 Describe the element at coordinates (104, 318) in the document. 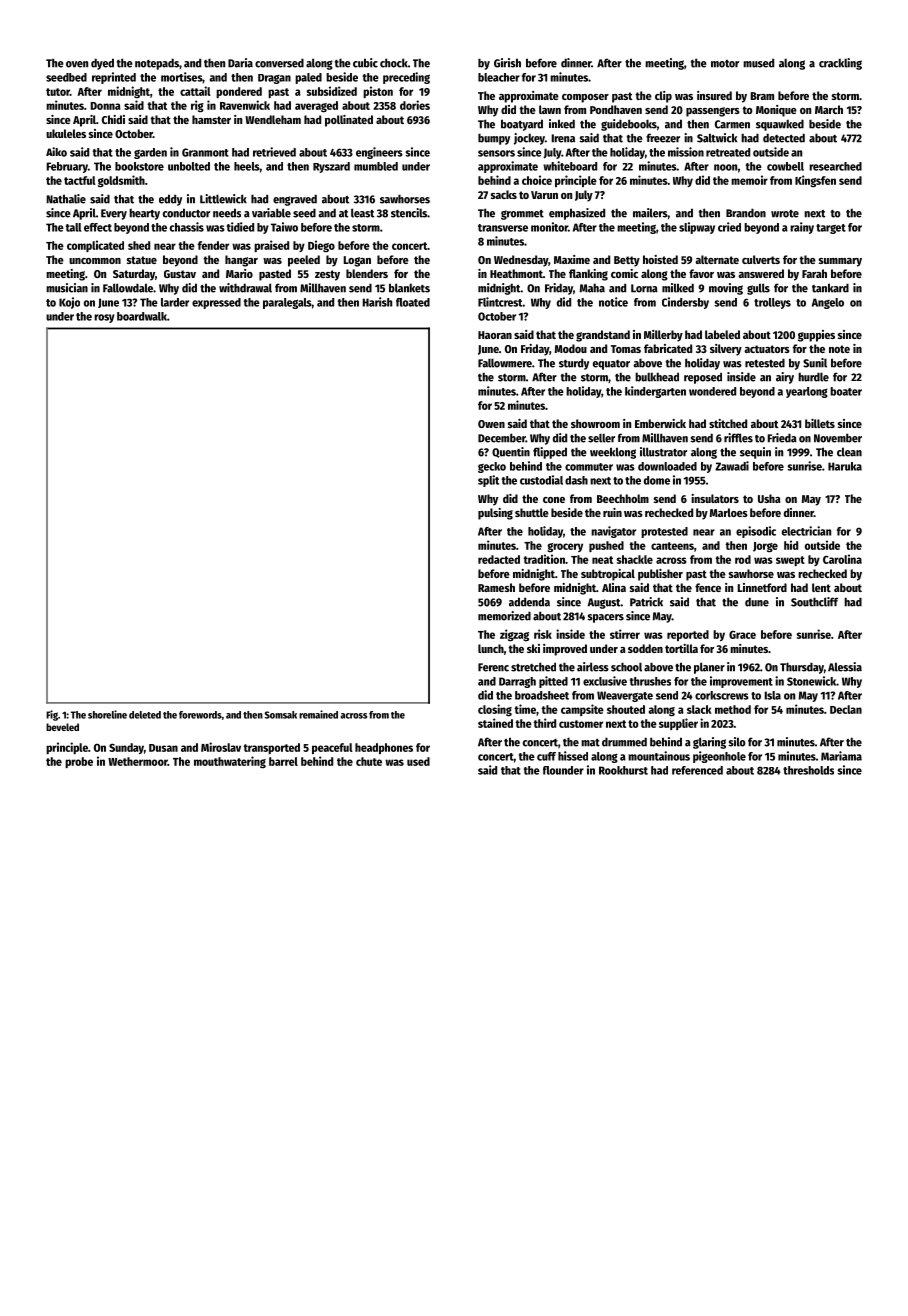

I see `rosy` at that location.
